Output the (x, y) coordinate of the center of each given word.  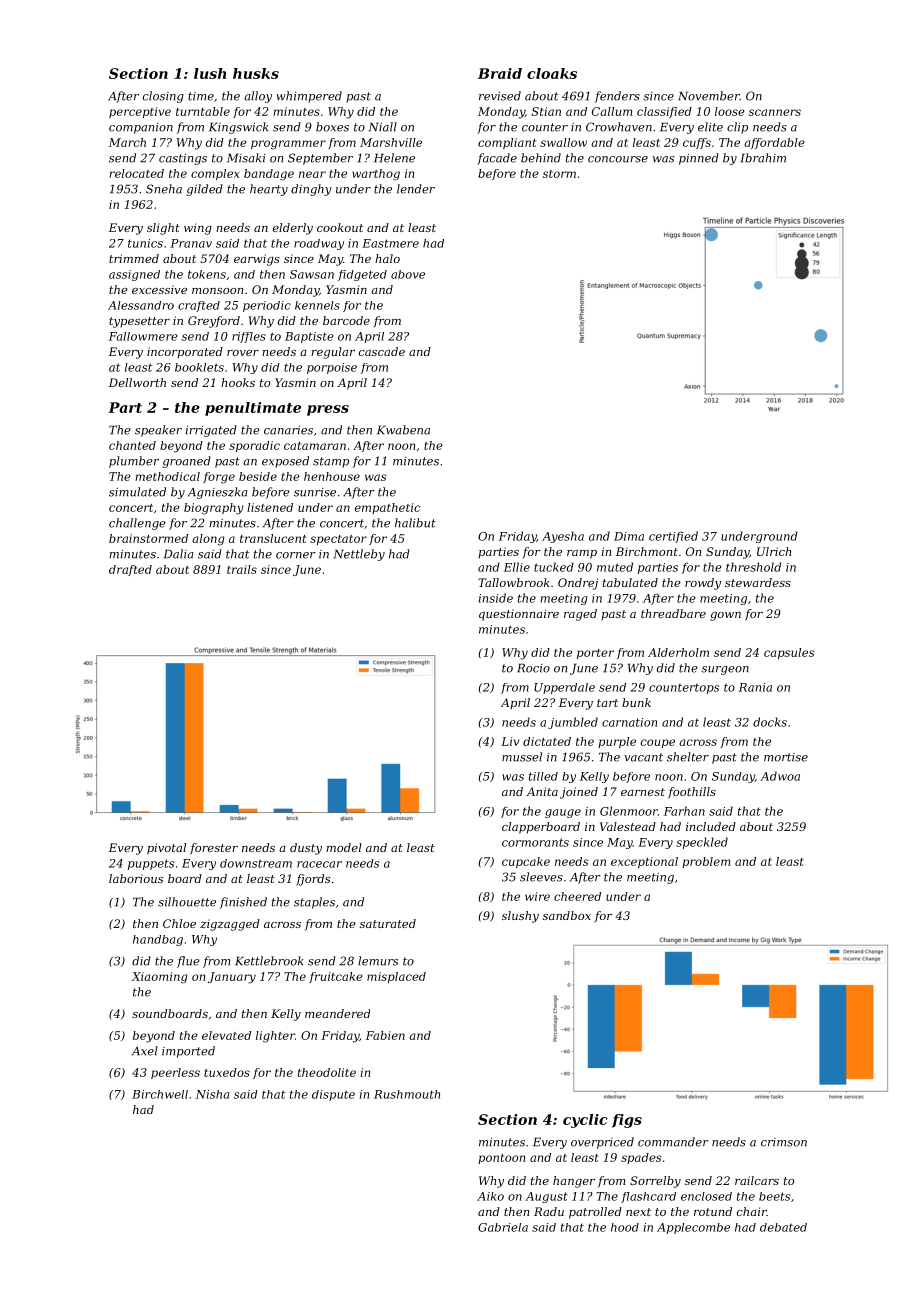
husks (256, 73)
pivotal (166, 849)
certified (673, 537)
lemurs (378, 961)
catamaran (315, 446)
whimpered (309, 97)
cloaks (552, 73)
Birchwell (160, 1094)
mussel (522, 757)
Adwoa (780, 776)
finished (243, 903)
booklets (199, 367)
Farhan (684, 811)
